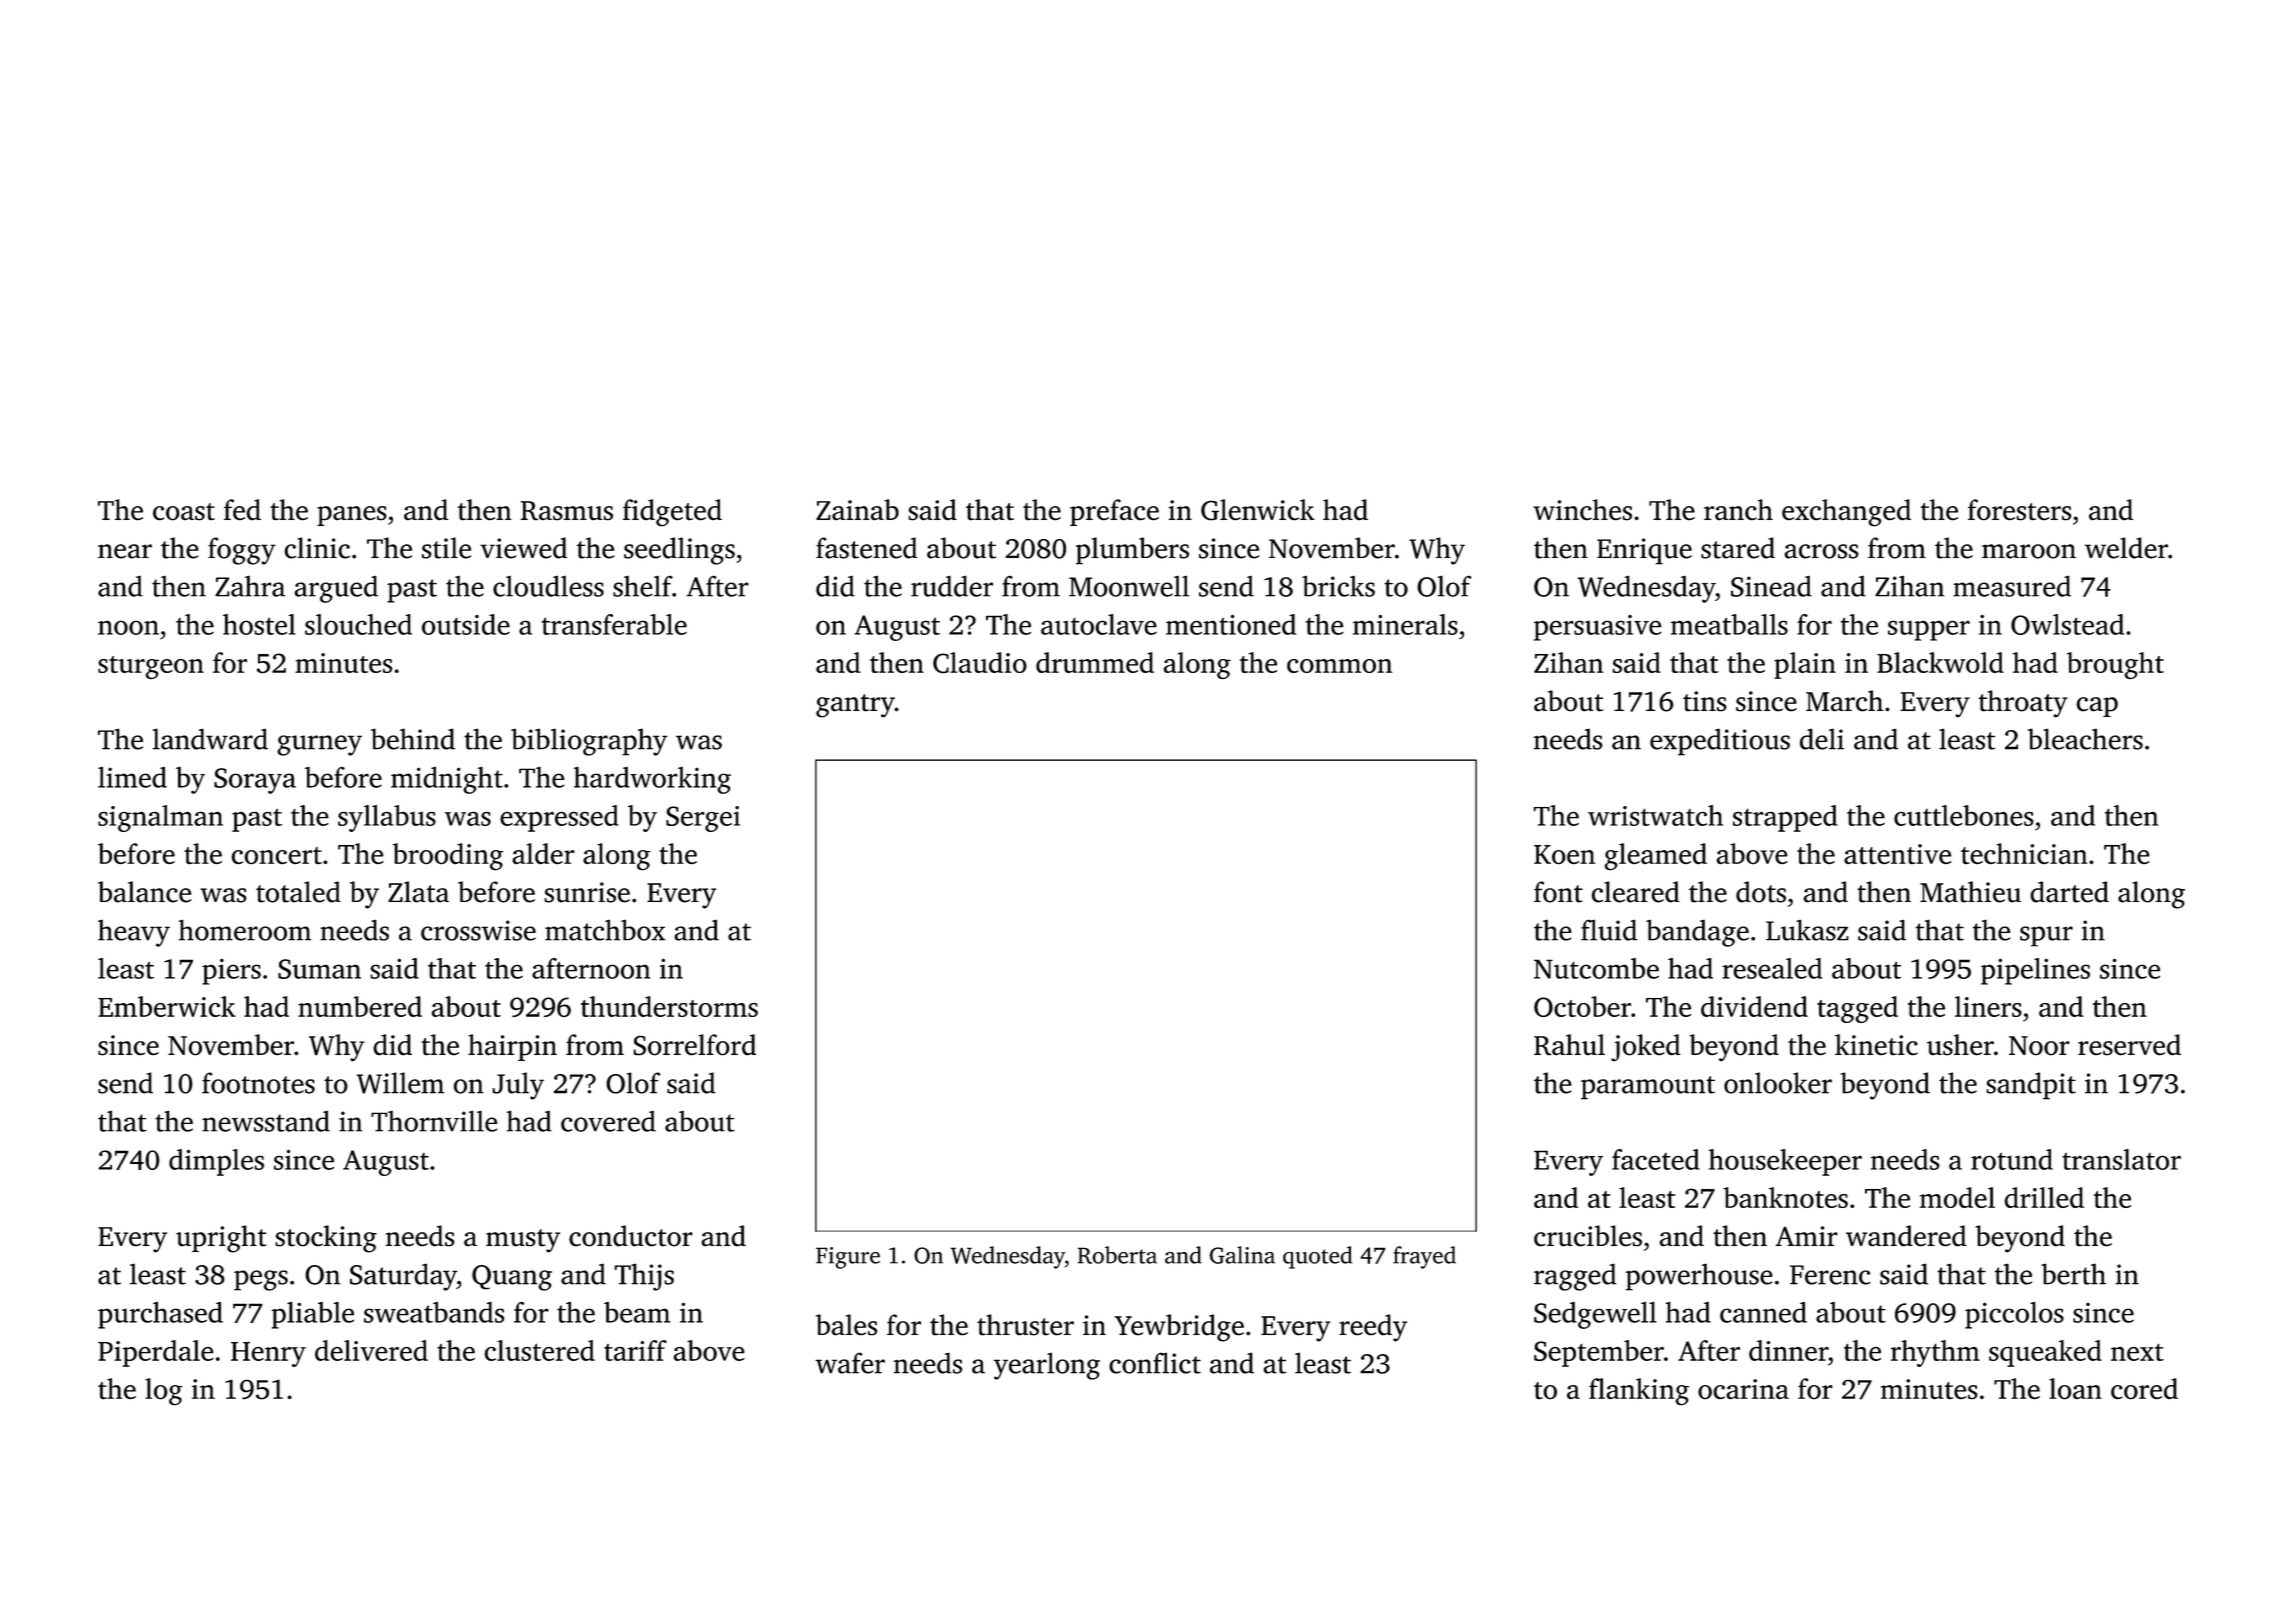  What do you see at coordinates (866, 548) in the screenshot?
I see `fastened` at bounding box center [866, 548].
